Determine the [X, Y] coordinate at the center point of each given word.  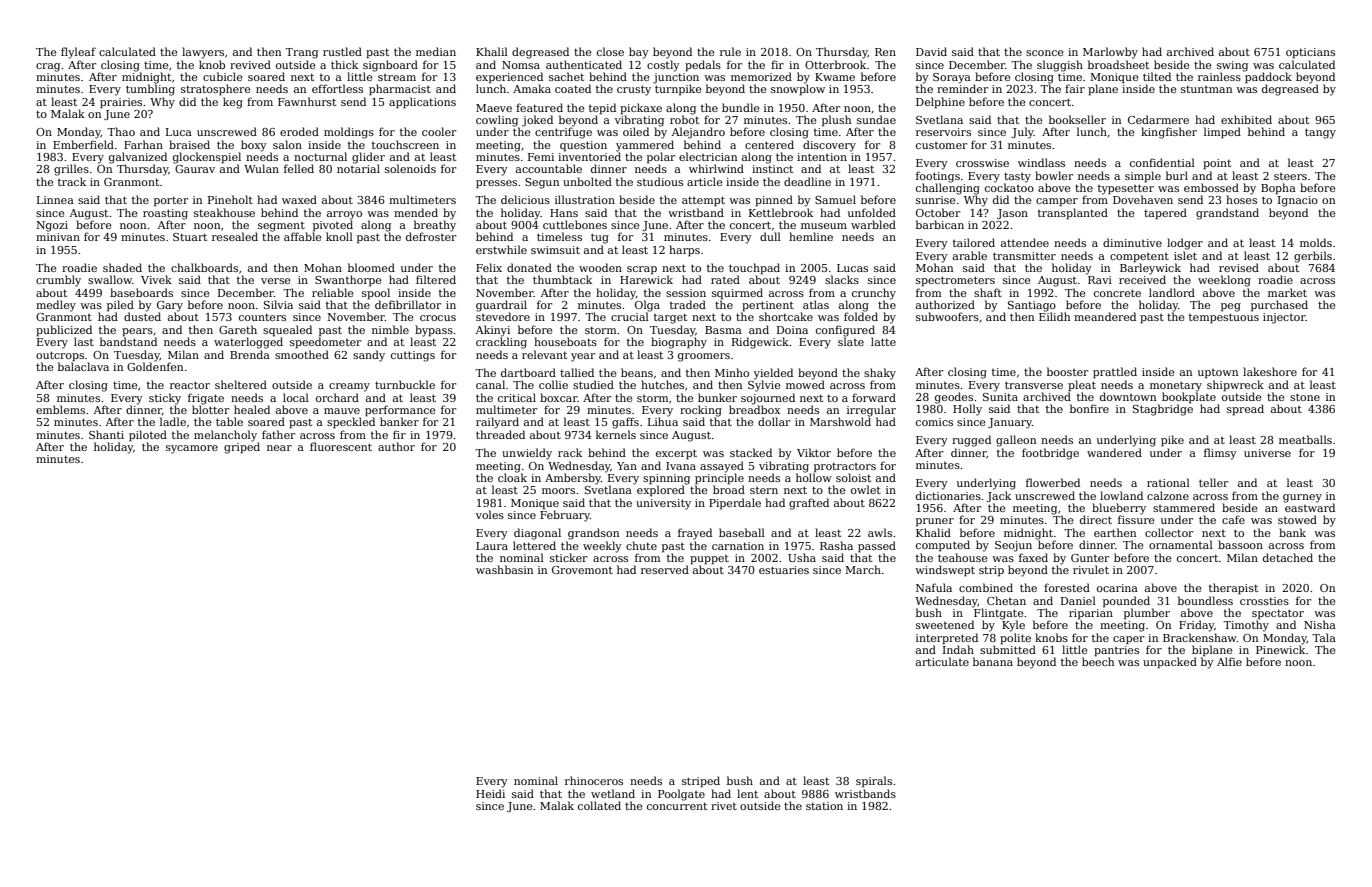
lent [747, 793]
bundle [741, 107]
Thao [121, 131]
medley [56, 306]
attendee [1025, 242]
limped [1222, 133]
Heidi [490, 793]
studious [660, 181]
